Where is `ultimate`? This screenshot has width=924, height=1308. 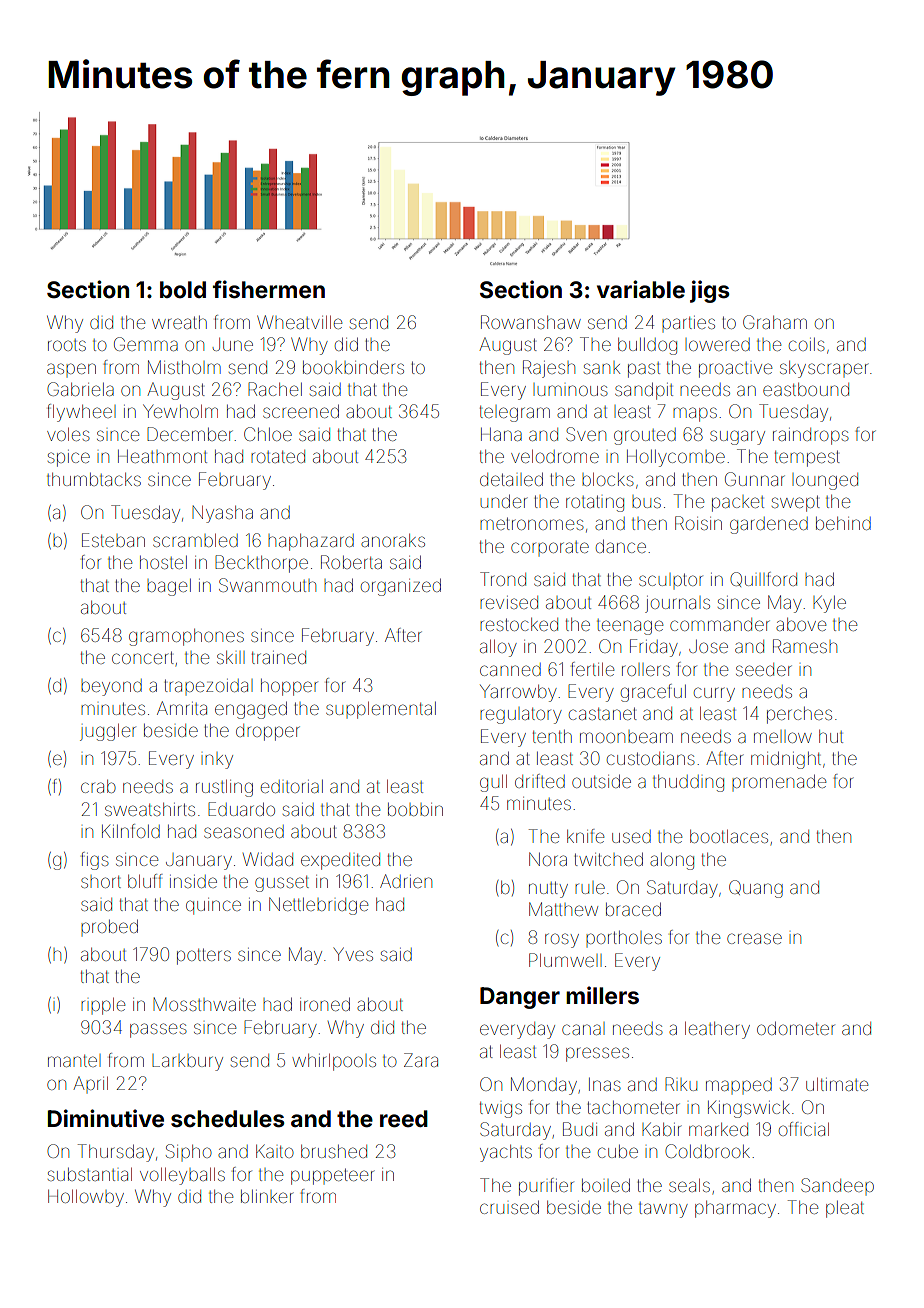
ultimate is located at coordinates (837, 1084).
